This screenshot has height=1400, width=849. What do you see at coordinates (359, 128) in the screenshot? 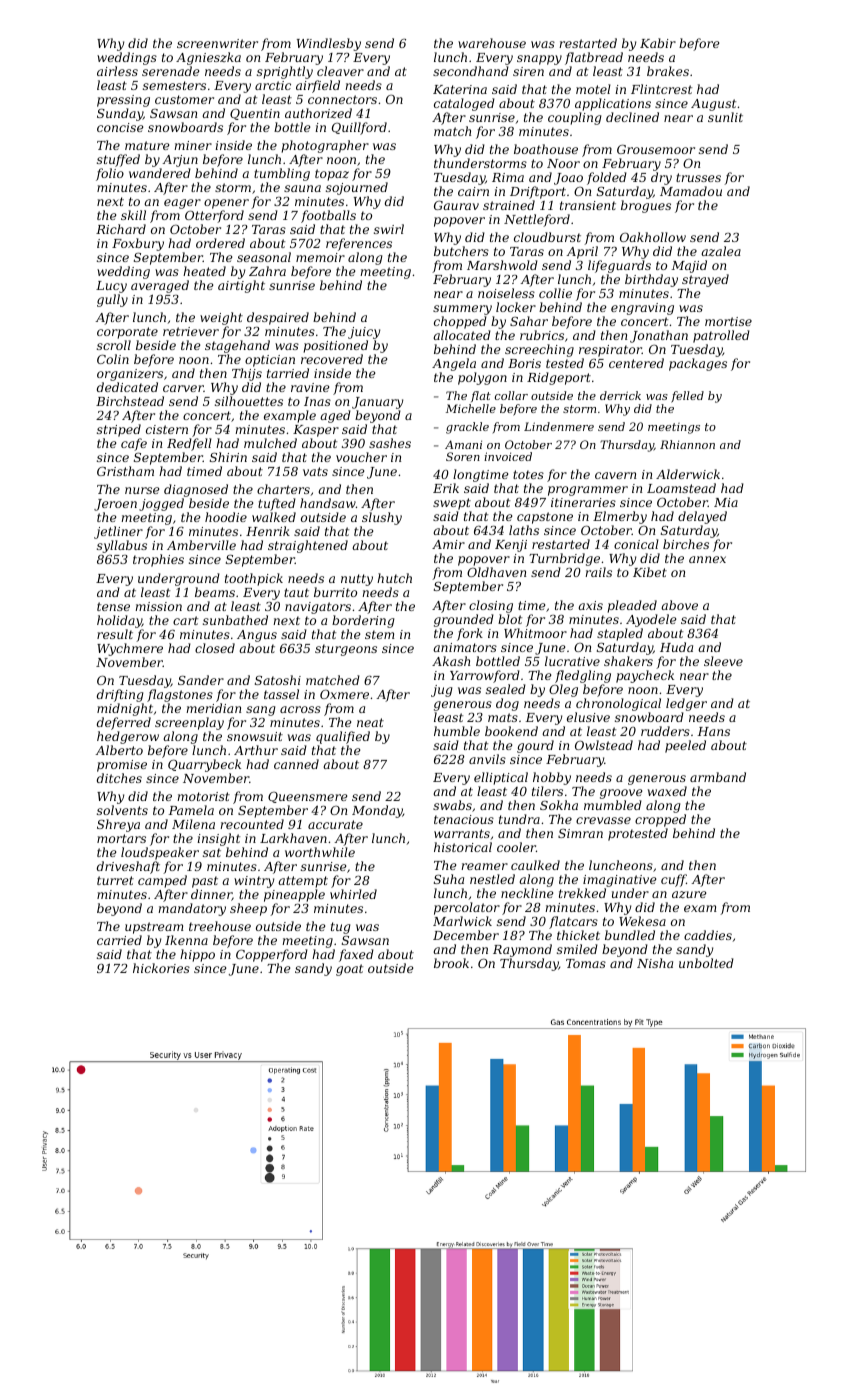
I see `Quillford` at bounding box center [359, 128].
